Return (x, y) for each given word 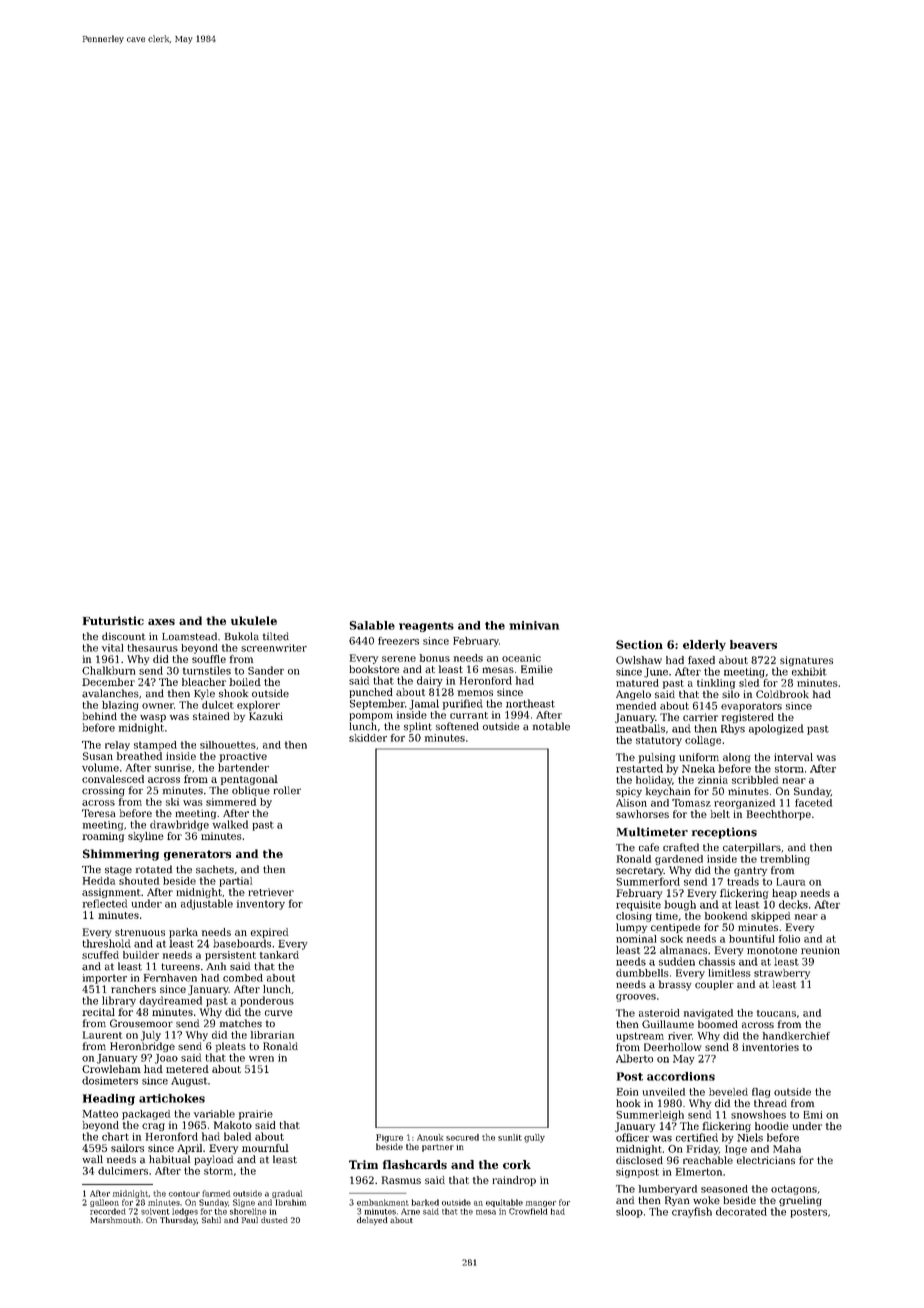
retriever (271, 892)
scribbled (755, 780)
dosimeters (110, 1080)
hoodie (772, 1126)
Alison (631, 803)
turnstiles (207, 670)
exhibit (809, 671)
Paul (250, 1220)
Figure (389, 1138)
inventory (261, 905)
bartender (243, 767)
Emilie (537, 669)
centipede (675, 928)
